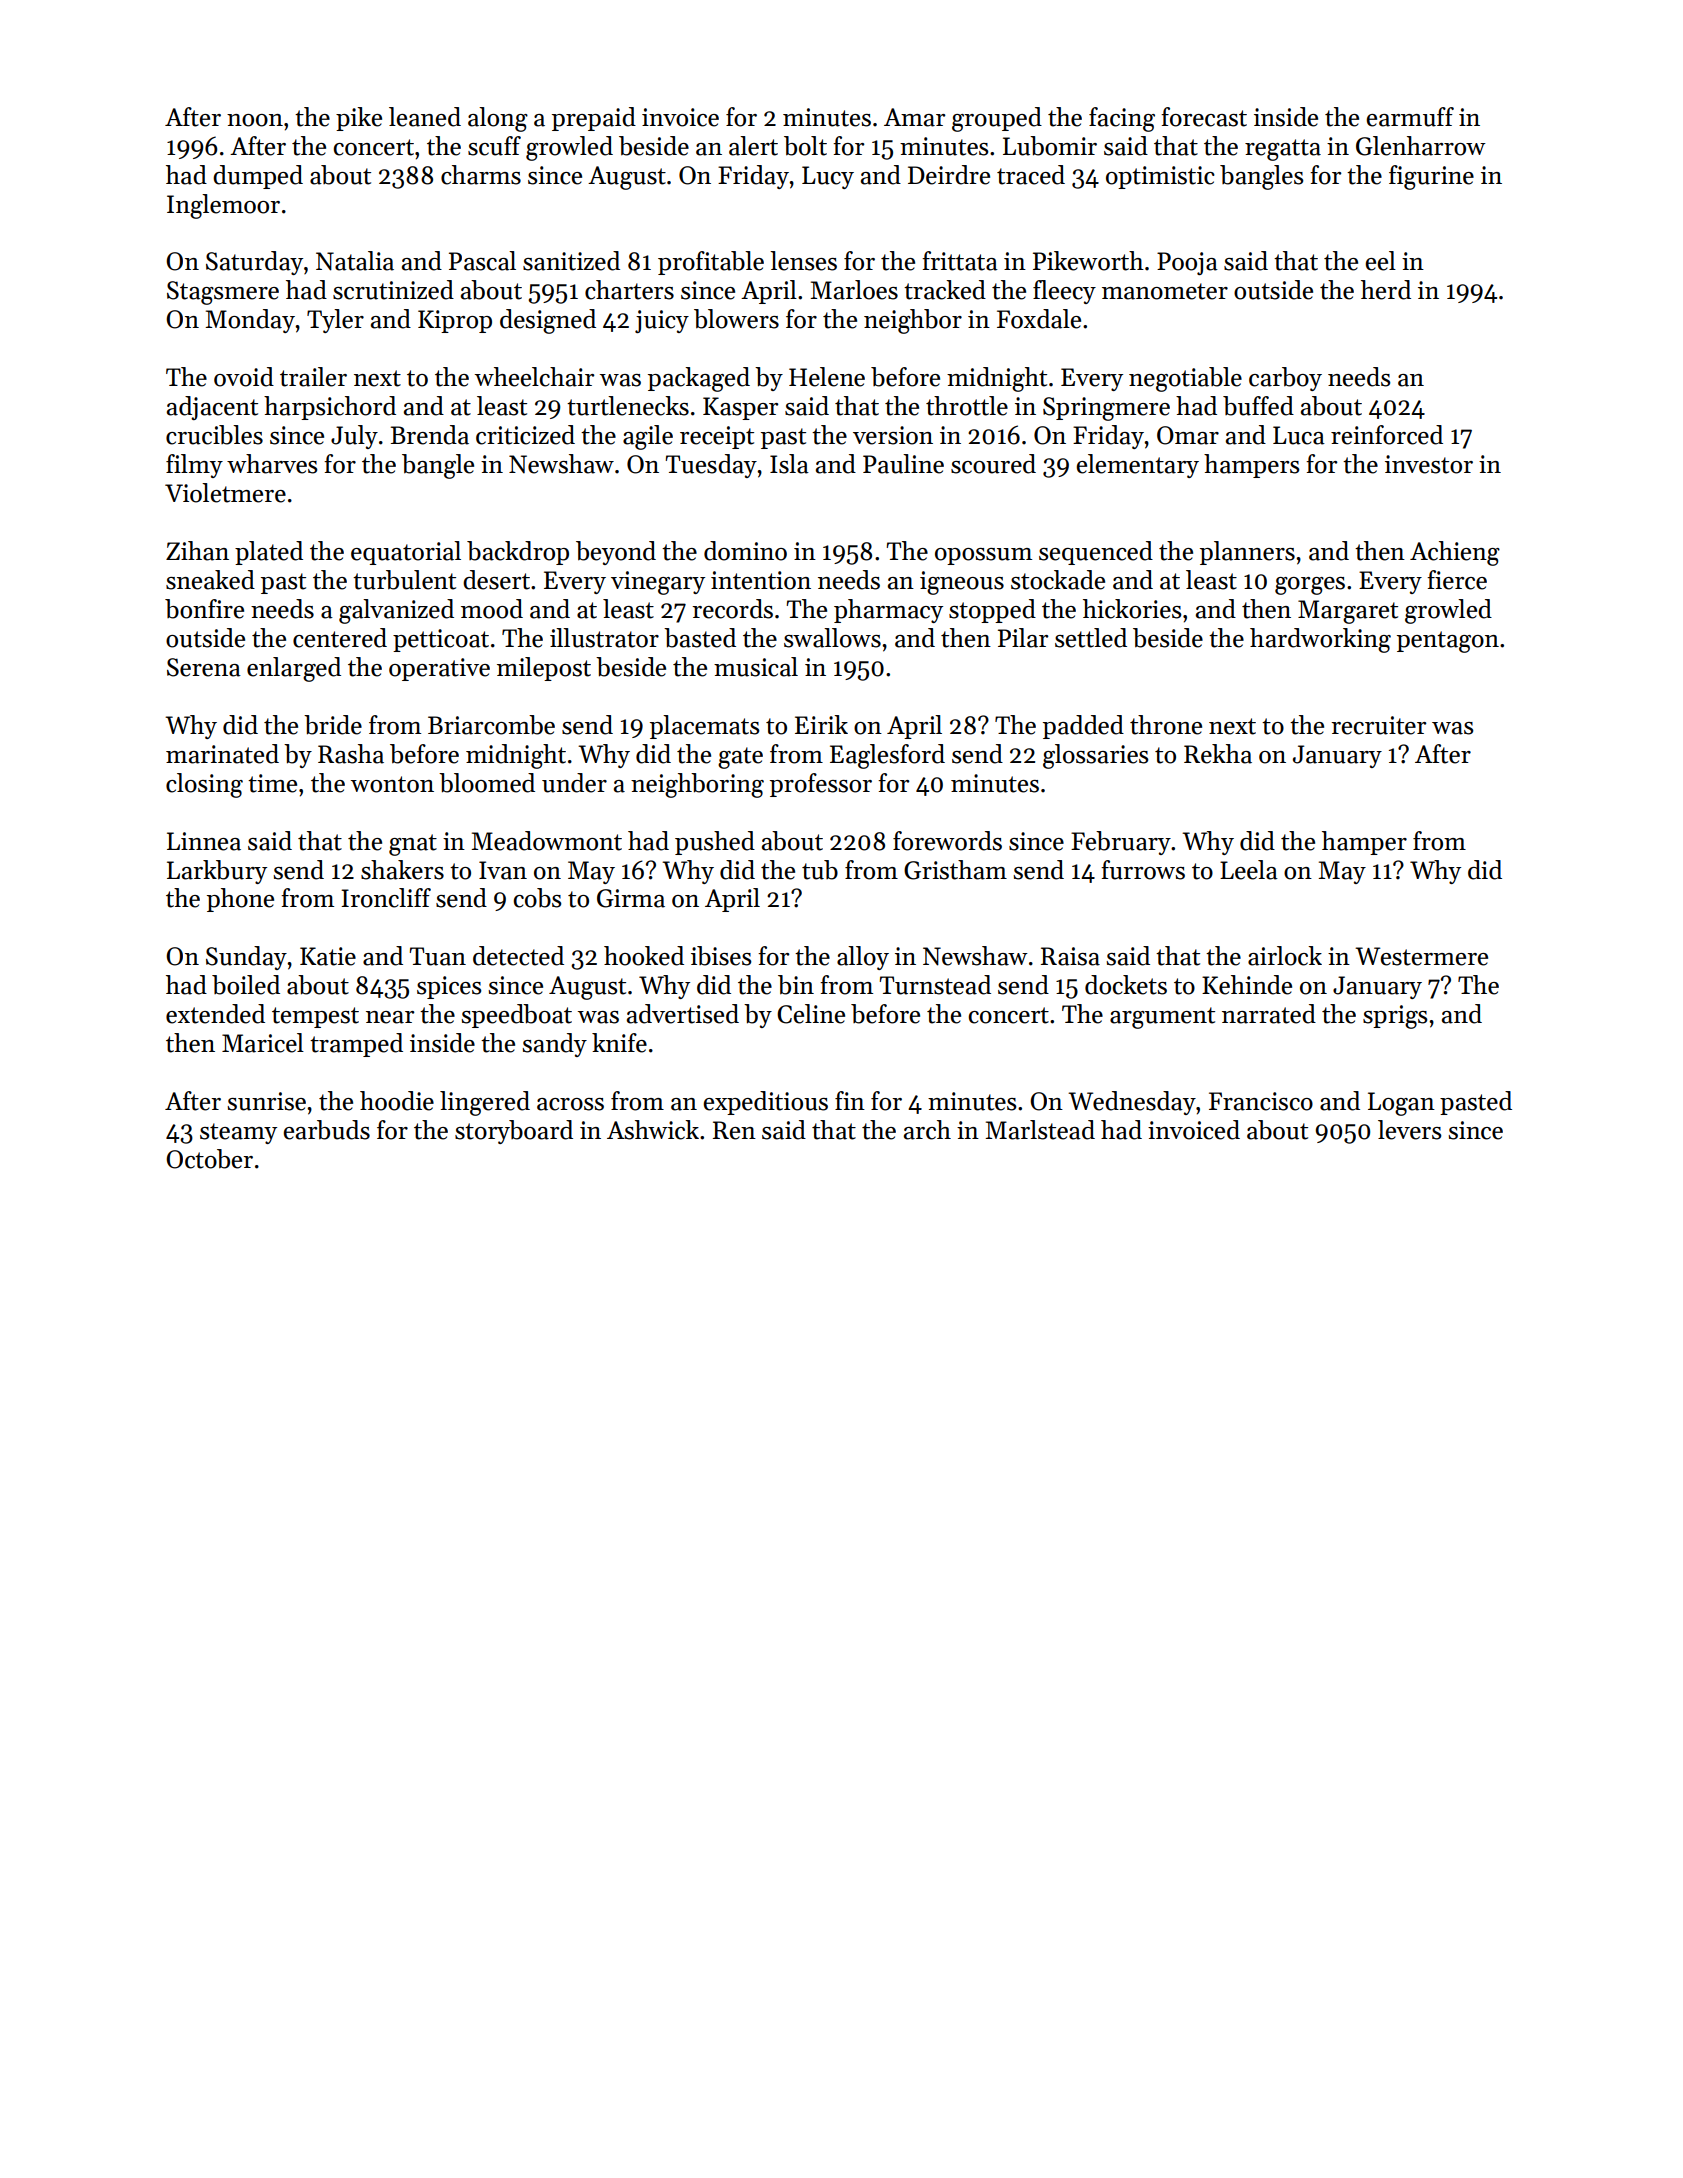 This screenshot has width=1683, height=2178. Describe the element at coordinates (1448, 642) in the screenshot. I see `pentagon` at that location.
